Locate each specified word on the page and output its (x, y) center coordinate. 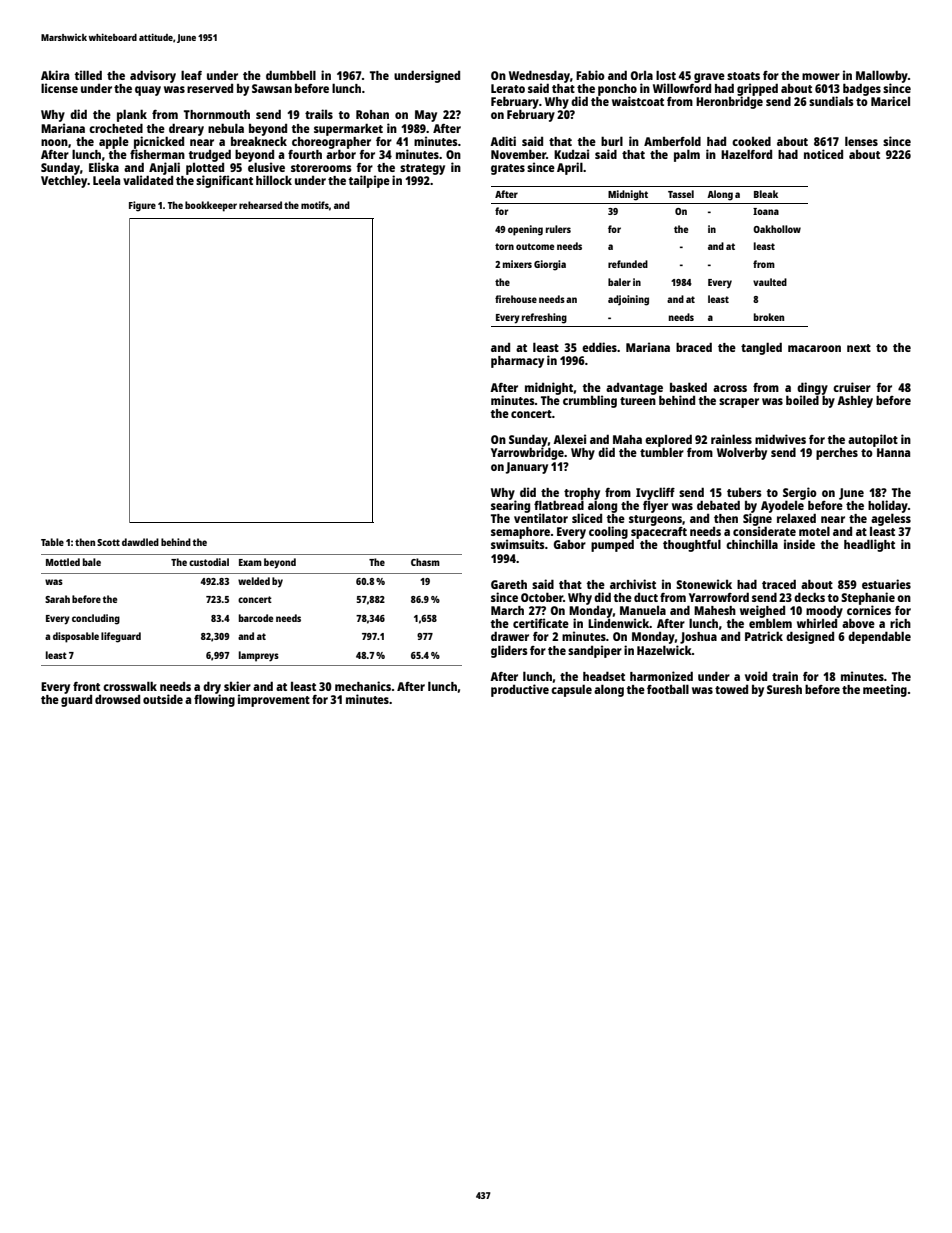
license (59, 88)
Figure (142, 206)
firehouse (516, 299)
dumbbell (291, 75)
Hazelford (746, 154)
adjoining (628, 300)
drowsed (117, 699)
